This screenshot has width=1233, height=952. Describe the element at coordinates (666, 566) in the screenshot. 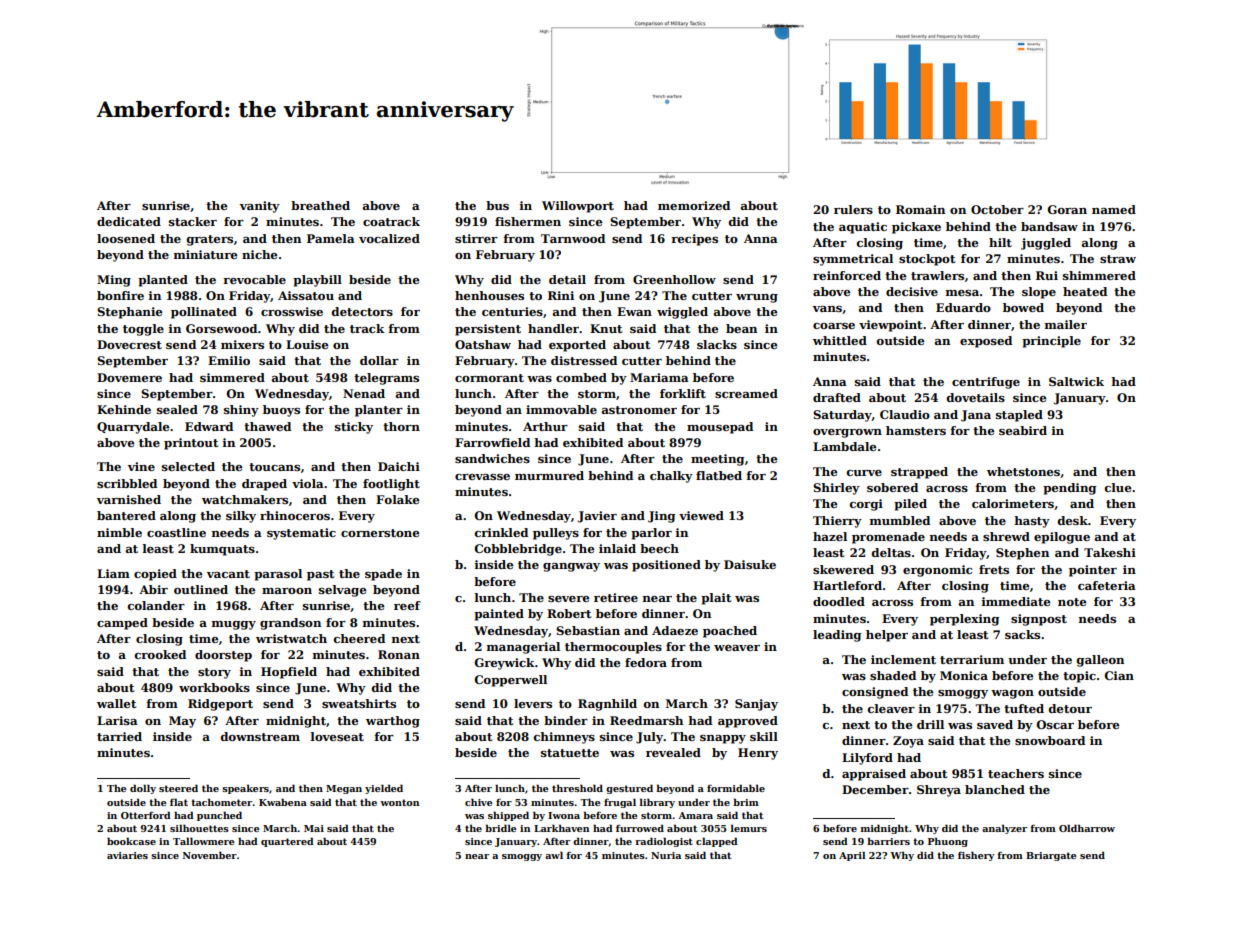

I see `positioned` at that location.
